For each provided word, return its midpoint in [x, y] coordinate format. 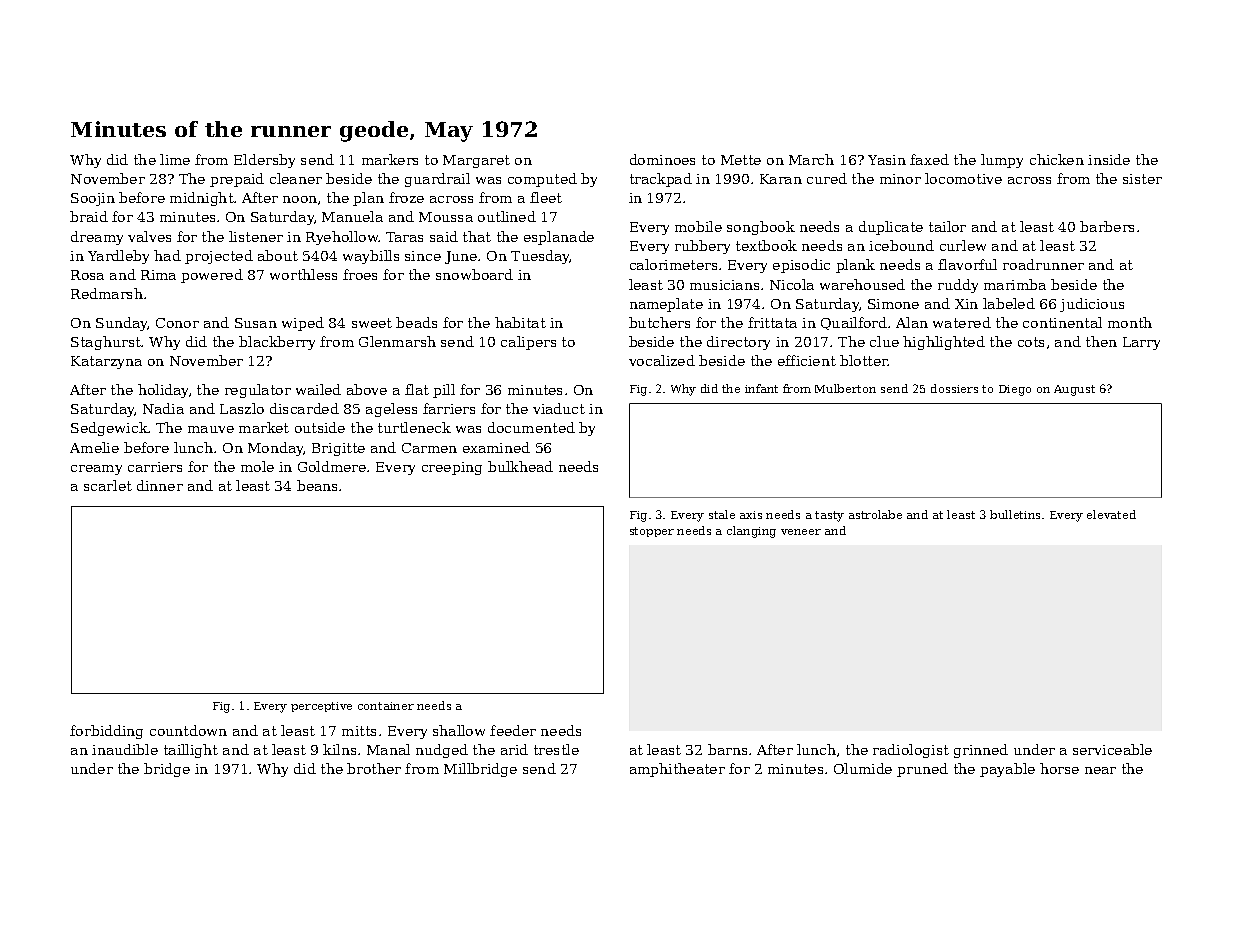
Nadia [163, 408]
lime [175, 159]
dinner [160, 485]
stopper [652, 532]
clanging [751, 532]
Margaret [476, 161]
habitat [520, 322]
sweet [372, 323]
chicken [1057, 159]
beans [317, 485]
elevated [1111, 514]
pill [444, 391]
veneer [801, 532]
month [1130, 322]
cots [1031, 342]
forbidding [106, 732]
